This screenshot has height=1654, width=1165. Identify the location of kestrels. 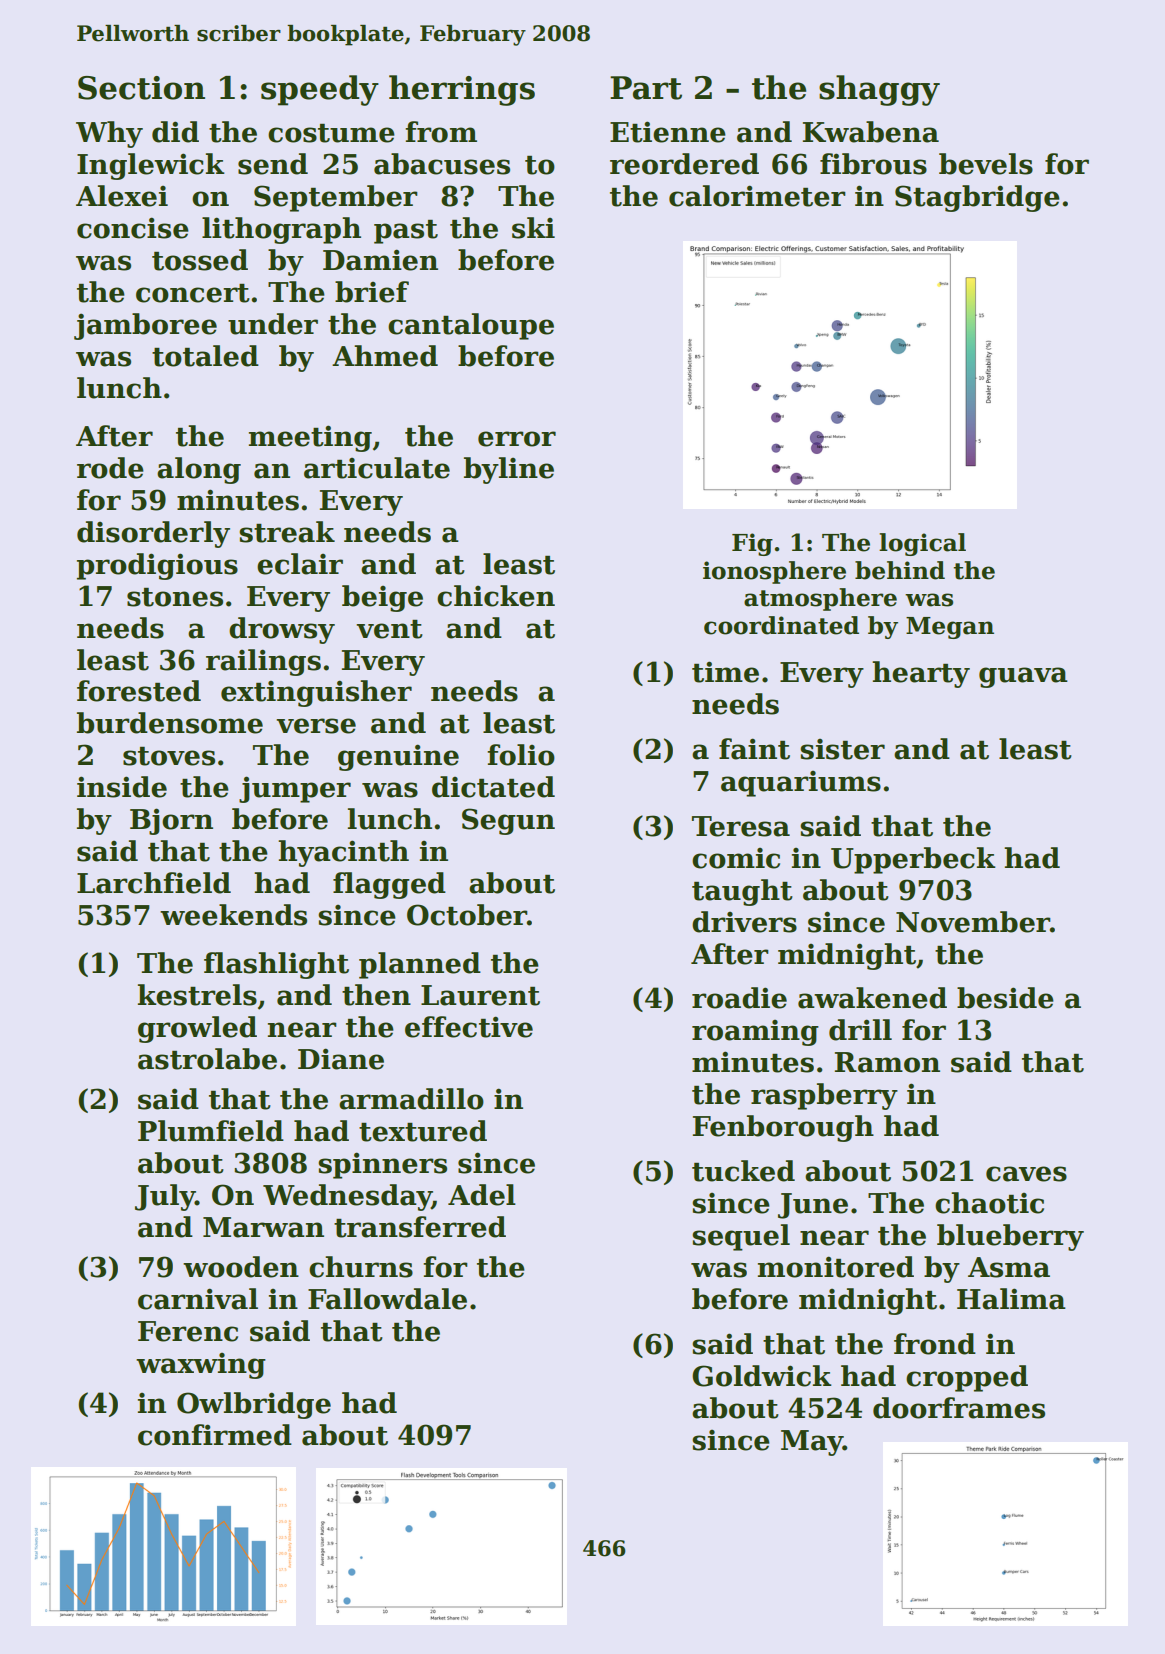
(197, 995).
